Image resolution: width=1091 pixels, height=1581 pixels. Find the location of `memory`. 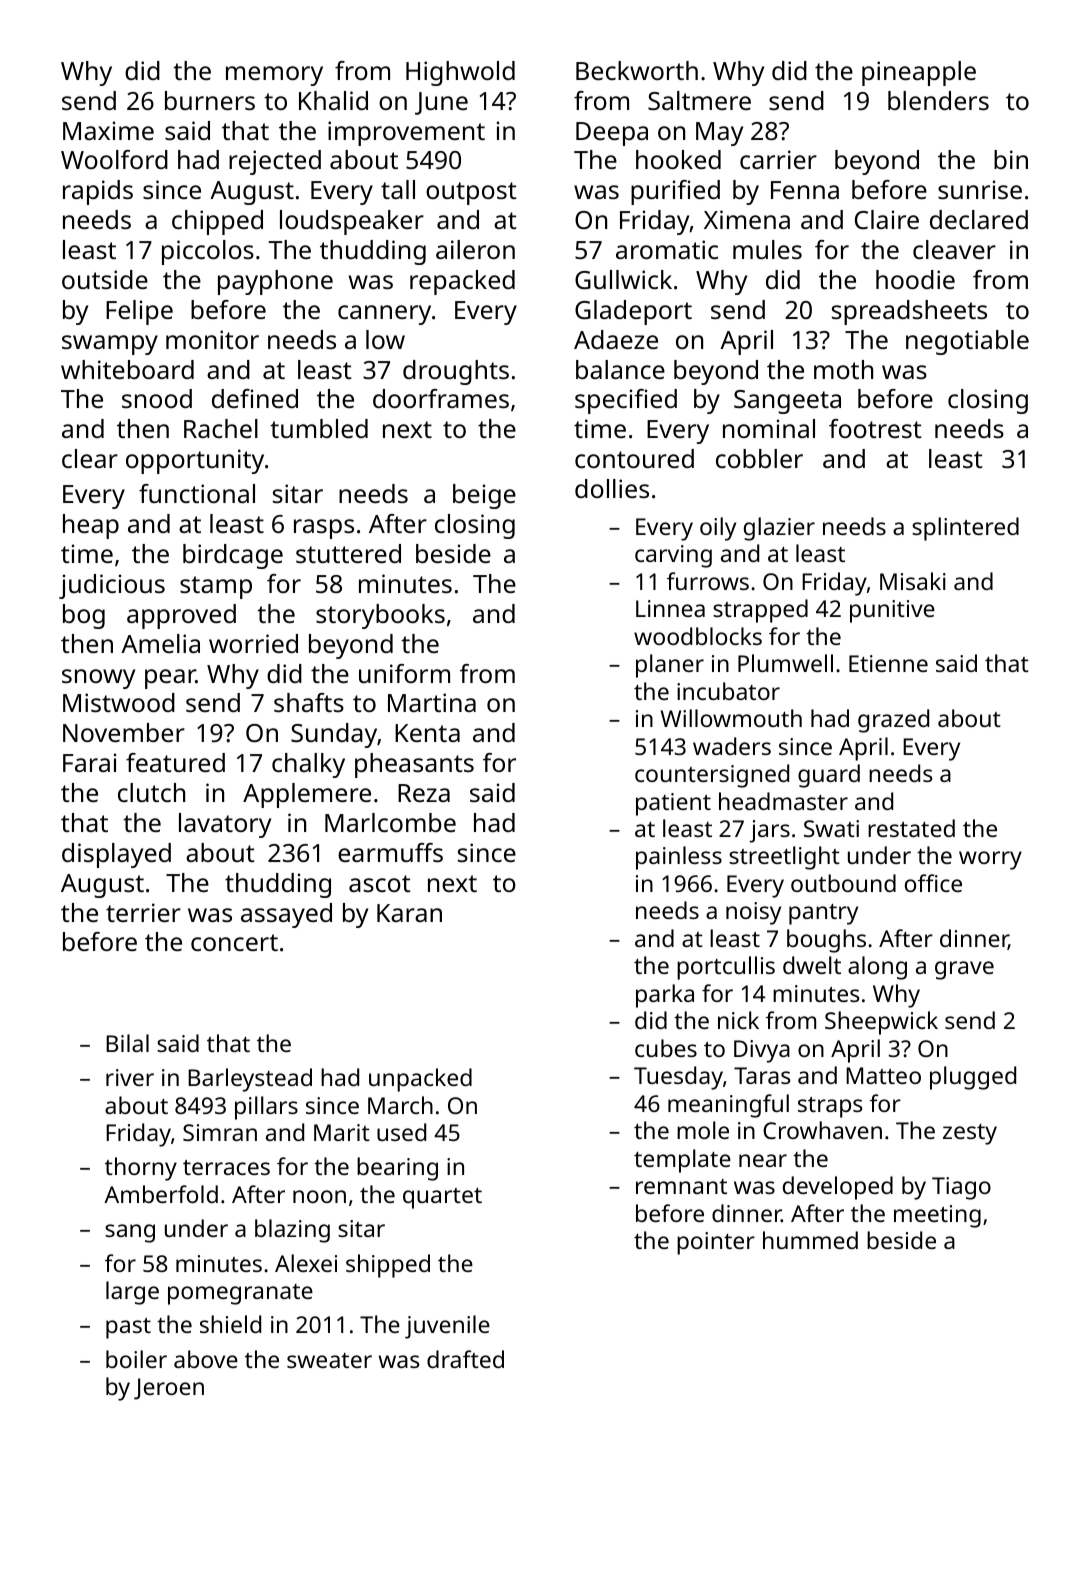

memory is located at coordinates (274, 76).
